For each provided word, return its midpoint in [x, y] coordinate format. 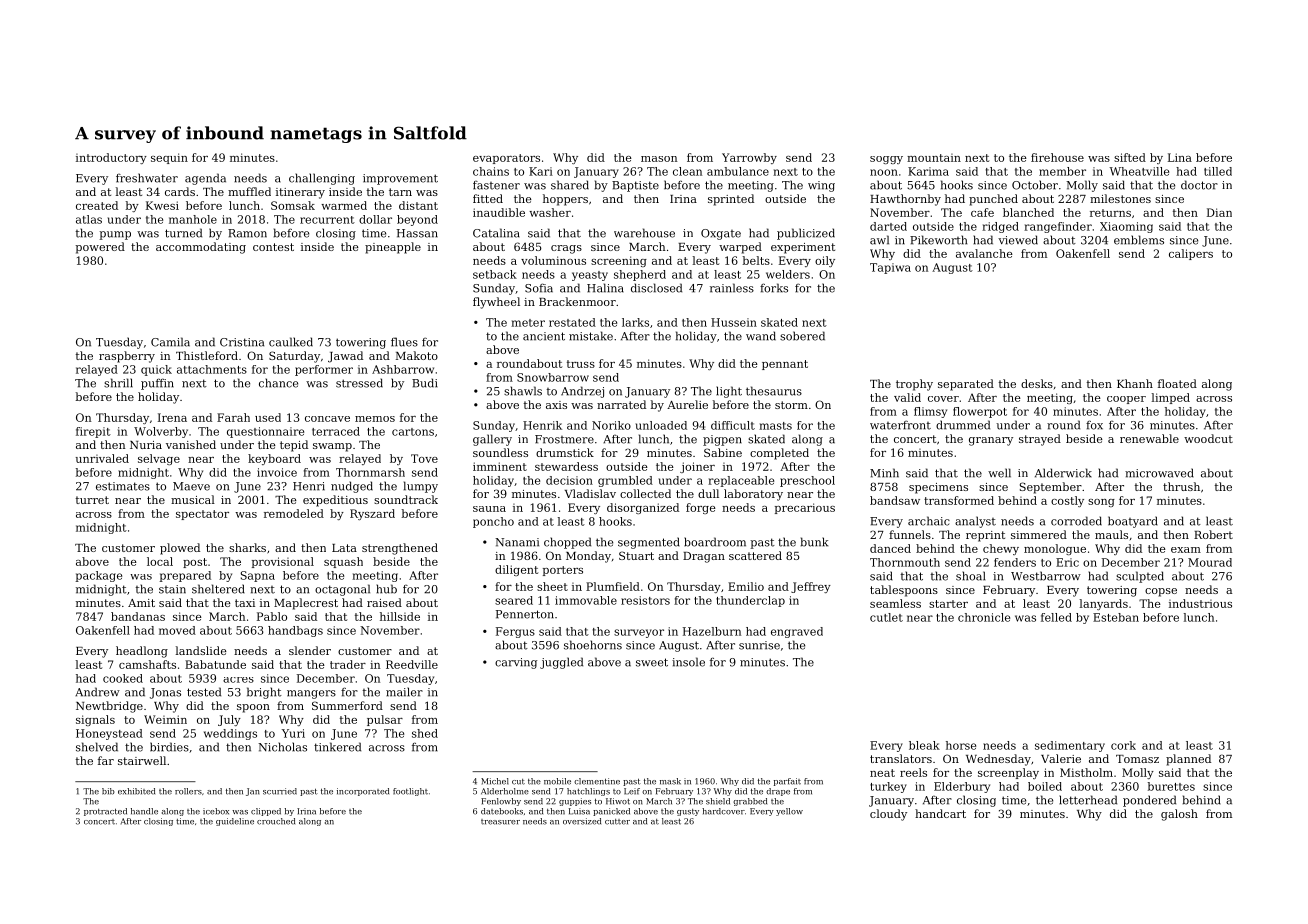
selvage [159, 459]
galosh [1179, 815]
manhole [193, 219]
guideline [235, 822]
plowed [180, 549]
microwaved [1159, 473]
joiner [697, 467]
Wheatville [1139, 171]
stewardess [566, 466]
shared [570, 185]
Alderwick [1063, 473]
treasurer [500, 822]
